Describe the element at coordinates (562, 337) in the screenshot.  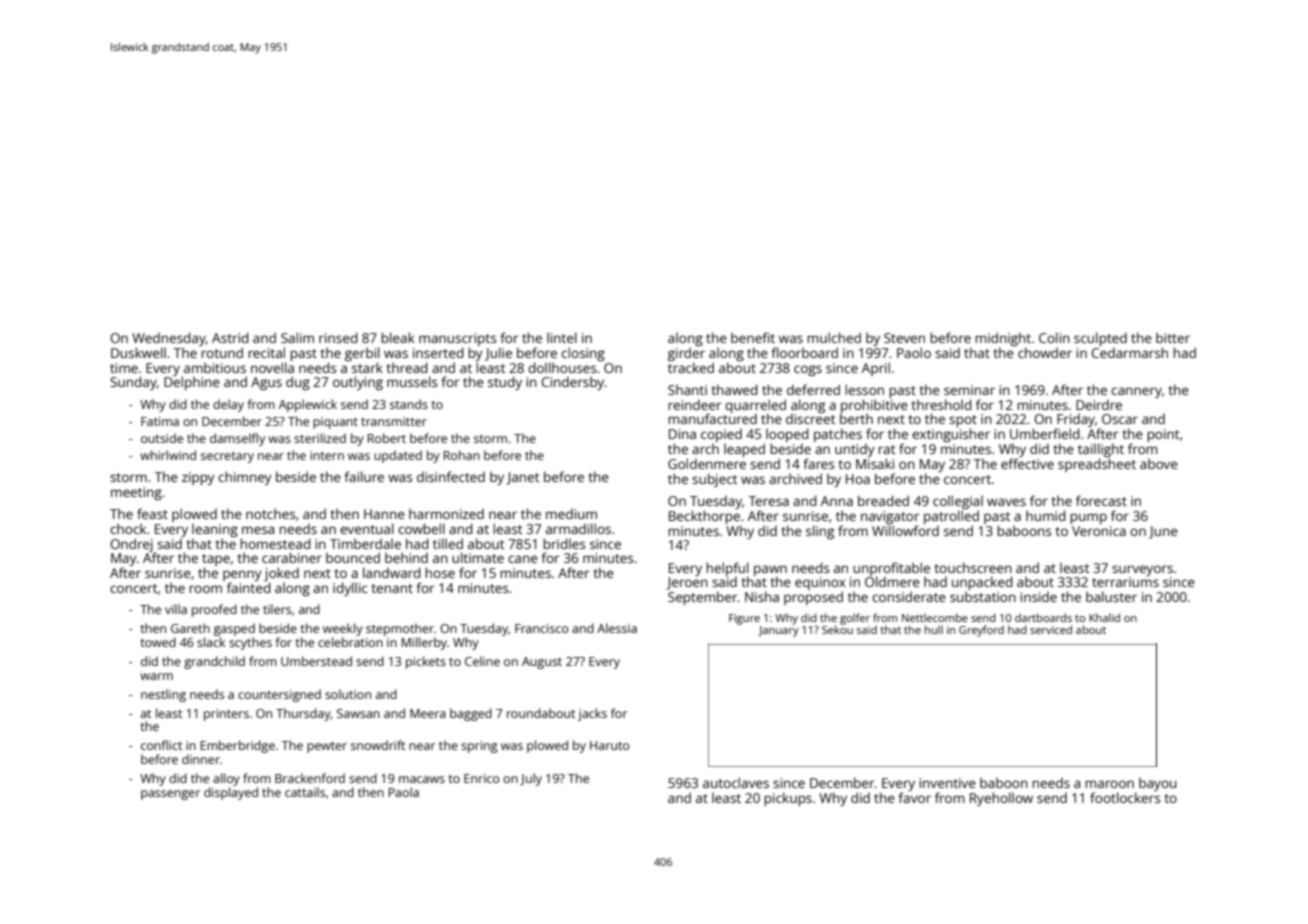
I see `lintel` at that location.
